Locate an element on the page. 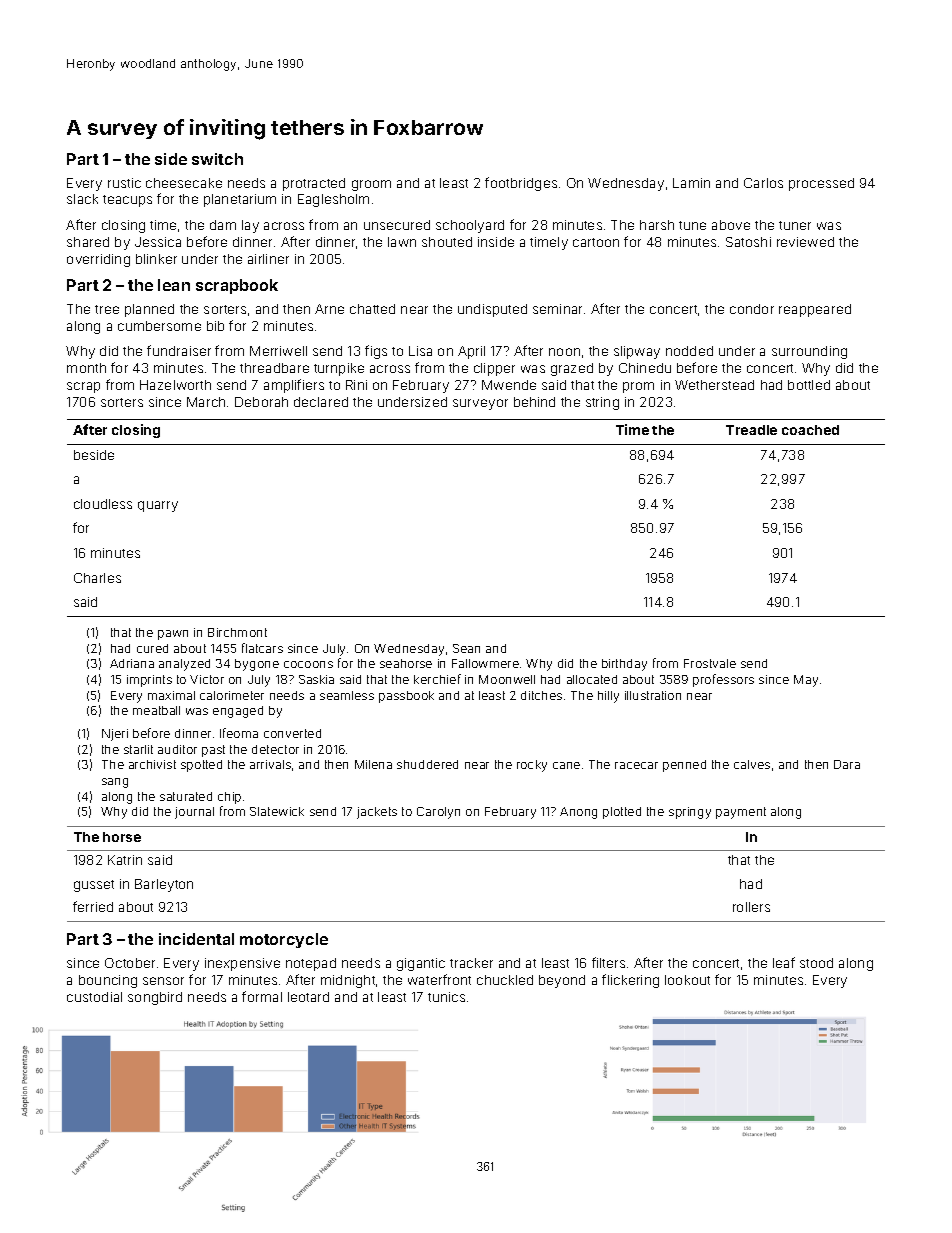 Image resolution: width=952 pixels, height=1233 pixels. ditches is located at coordinates (541, 695).
